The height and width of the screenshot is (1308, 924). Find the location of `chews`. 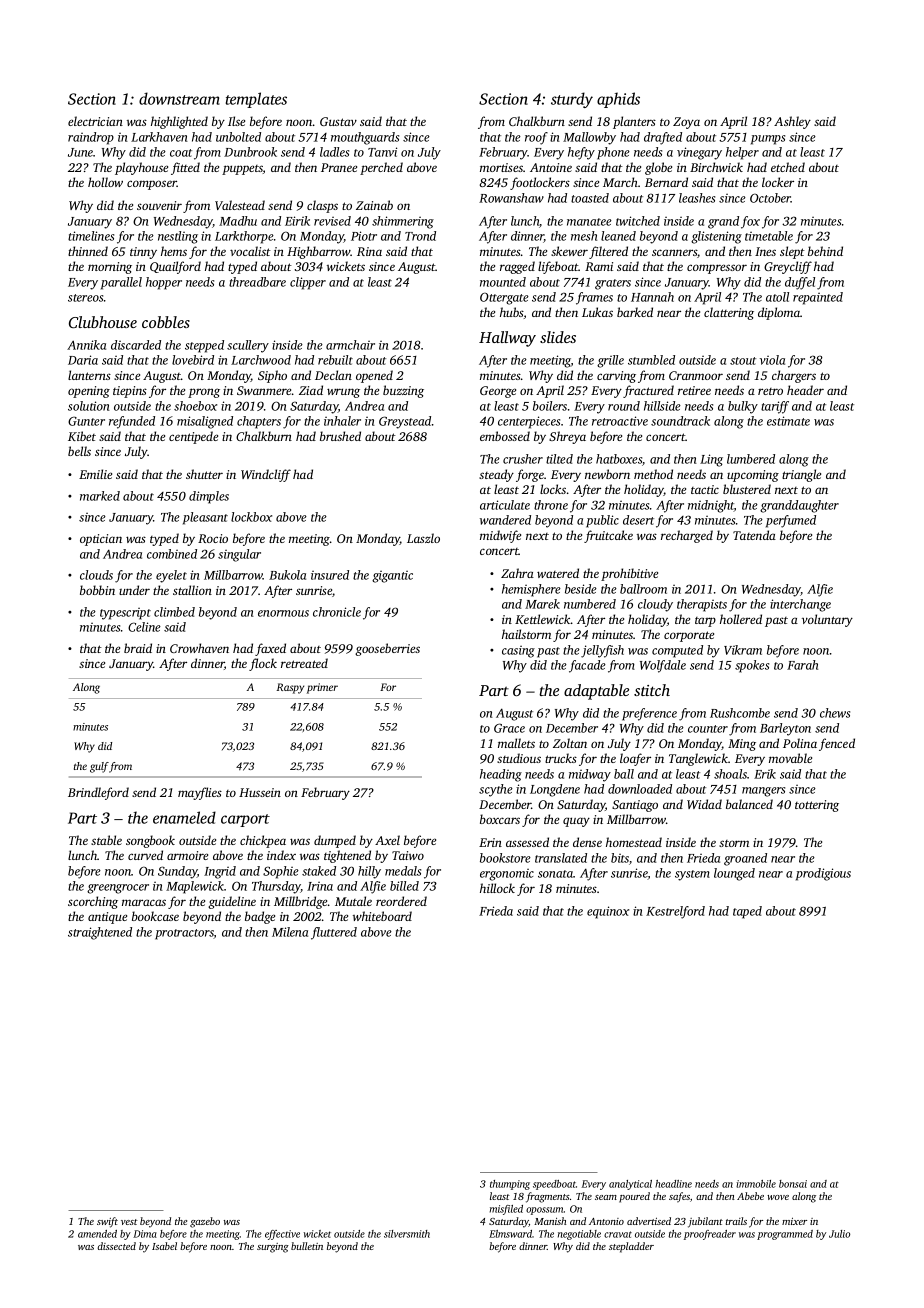

chews is located at coordinates (835, 713).
